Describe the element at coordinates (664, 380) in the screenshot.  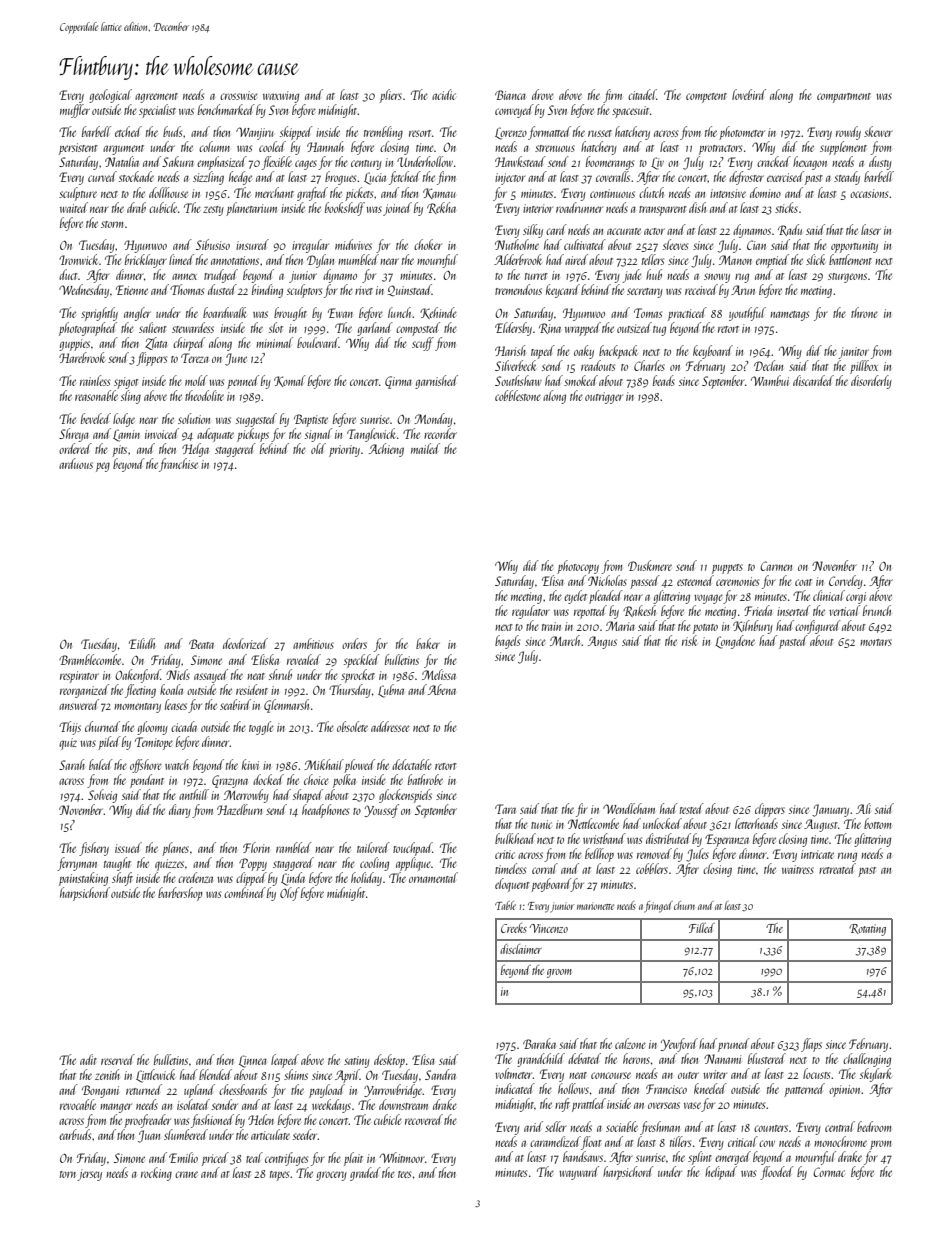
I see `beads` at that location.
